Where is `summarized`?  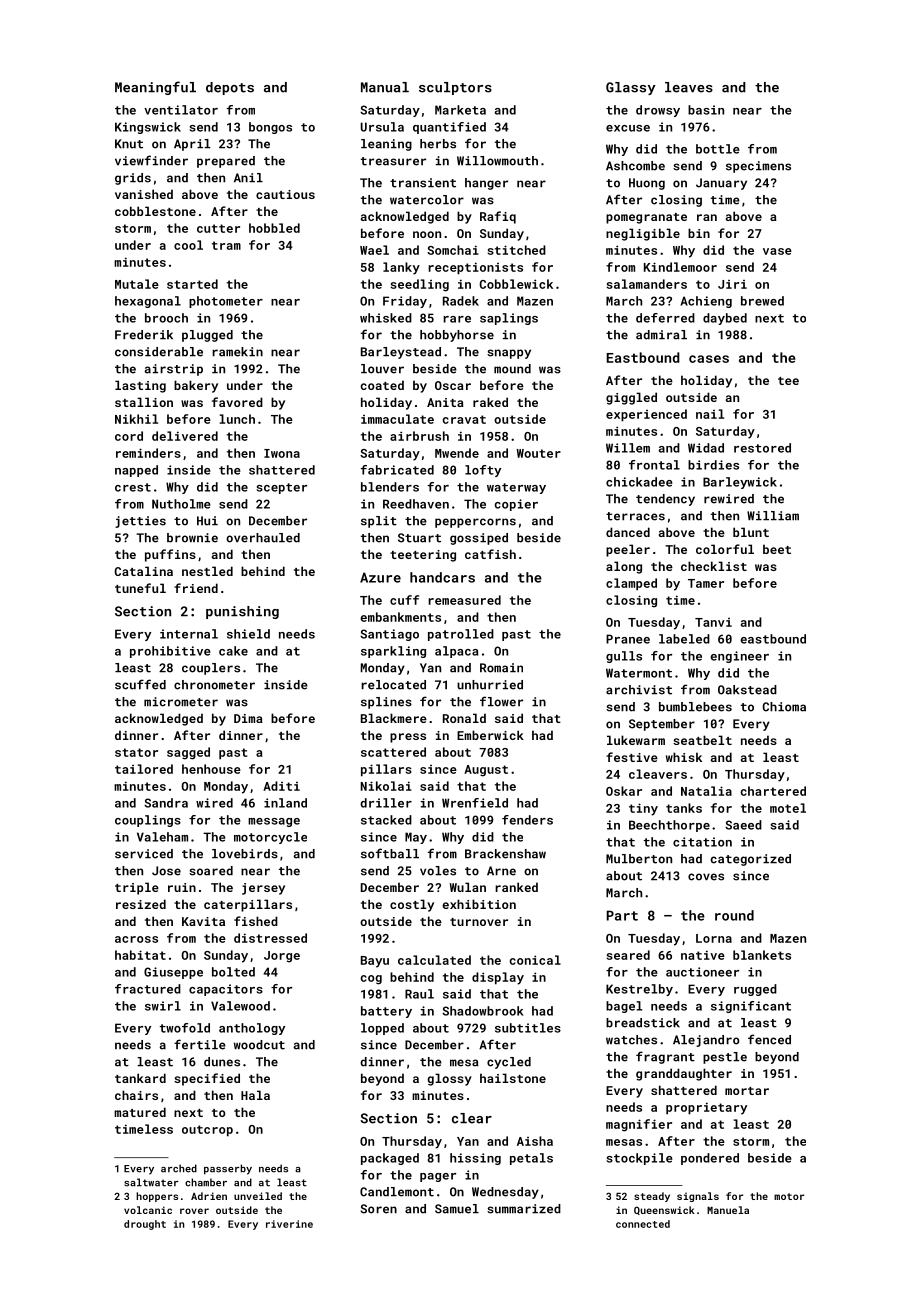
summarized is located at coordinates (524, 1209).
